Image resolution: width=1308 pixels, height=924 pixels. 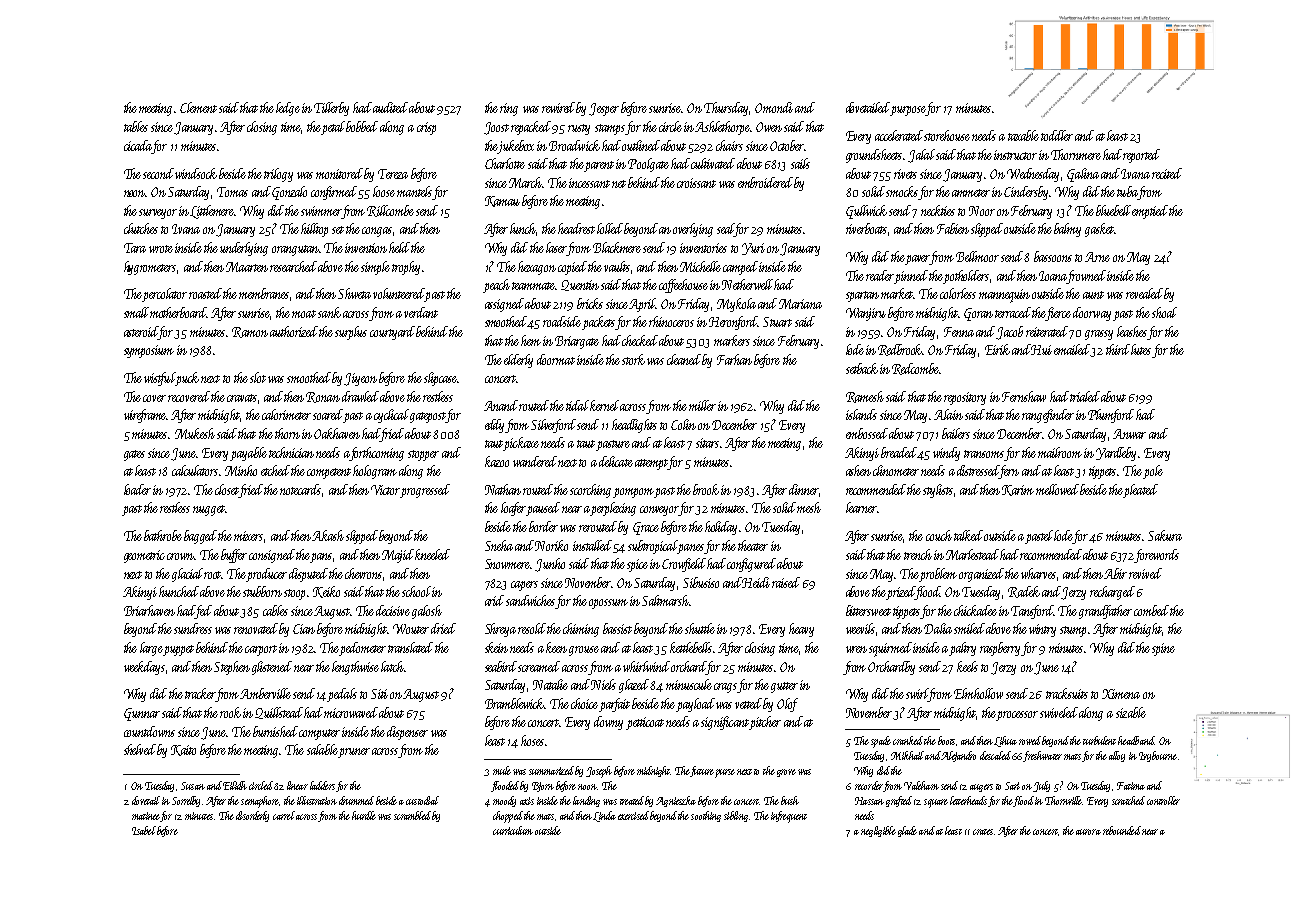 What do you see at coordinates (158, 173) in the screenshot?
I see `second` at bounding box center [158, 173].
